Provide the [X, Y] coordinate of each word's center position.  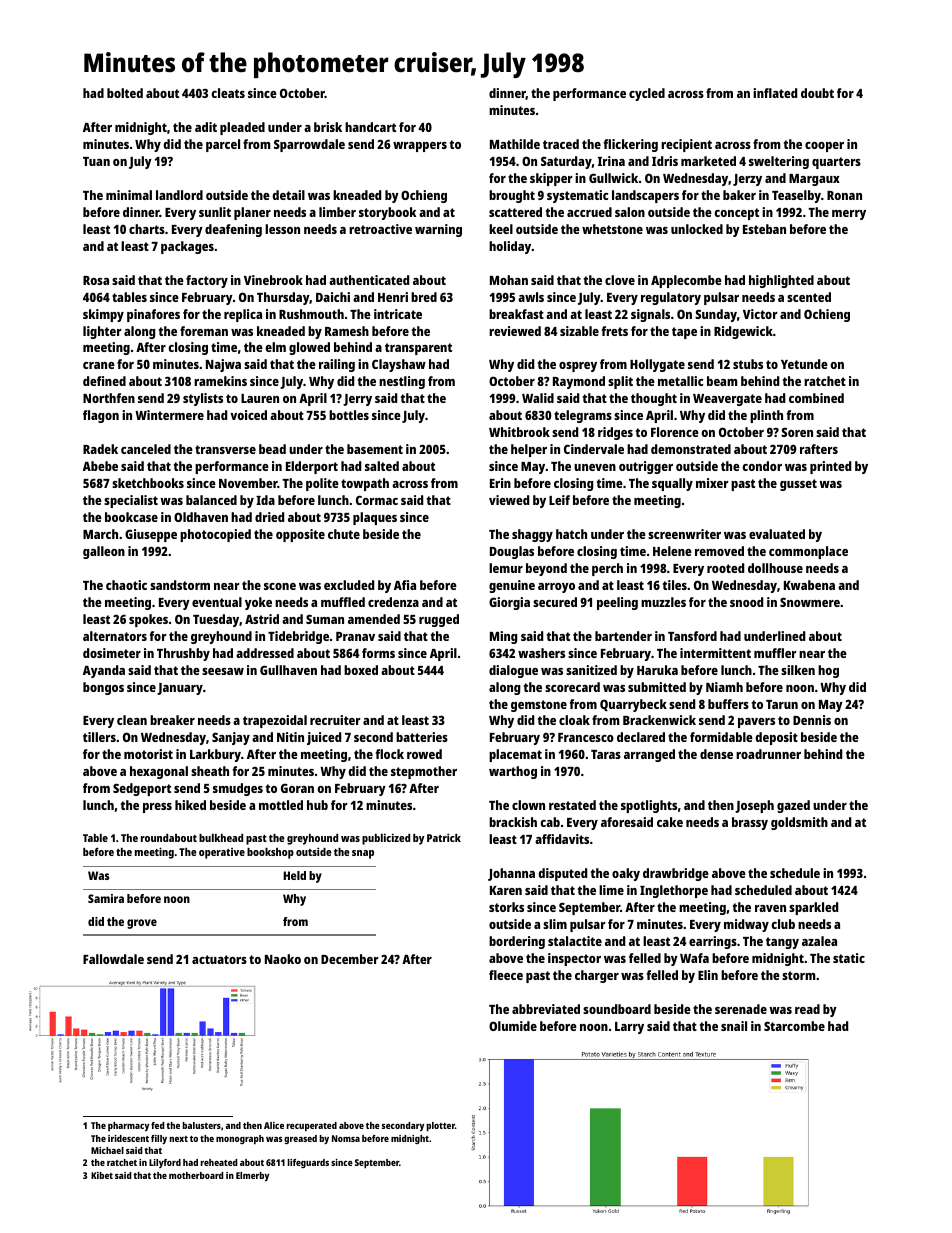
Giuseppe [151, 535]
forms [378, 653]
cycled [647, 94]
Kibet [102, 1175]
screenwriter [684, 534]
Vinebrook [273, 280]
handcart [370, 127]
